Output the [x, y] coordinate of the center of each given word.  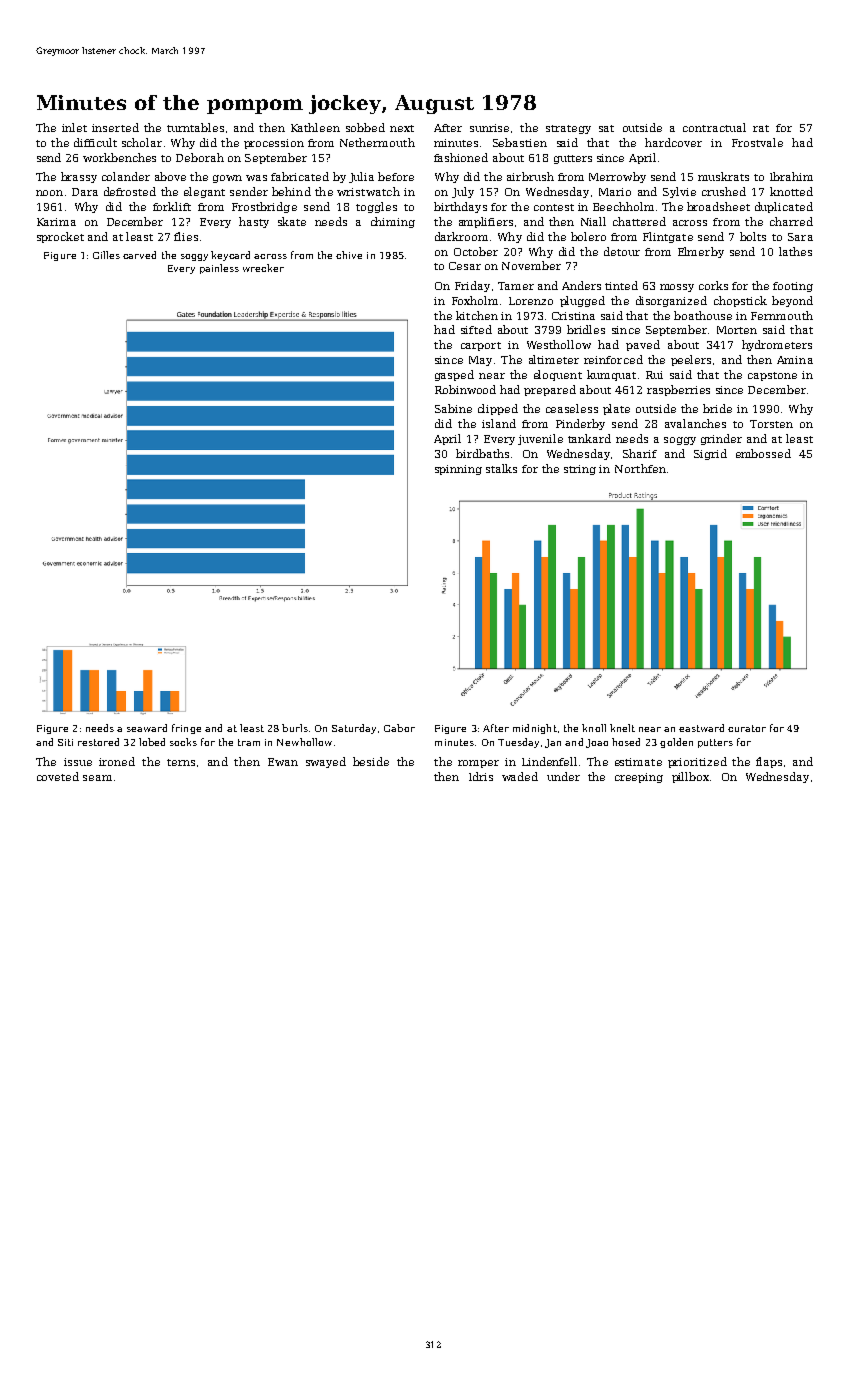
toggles [376, 207]
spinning [458, 470]
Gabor [399, 728]
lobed [152, 742]
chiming [393, 222]
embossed [763, 453]
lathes [795, 251]
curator [747, 728]
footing [793, 287]
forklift [172, 206]
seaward [147, 728]
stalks [501, 468]
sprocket [60, 237]
